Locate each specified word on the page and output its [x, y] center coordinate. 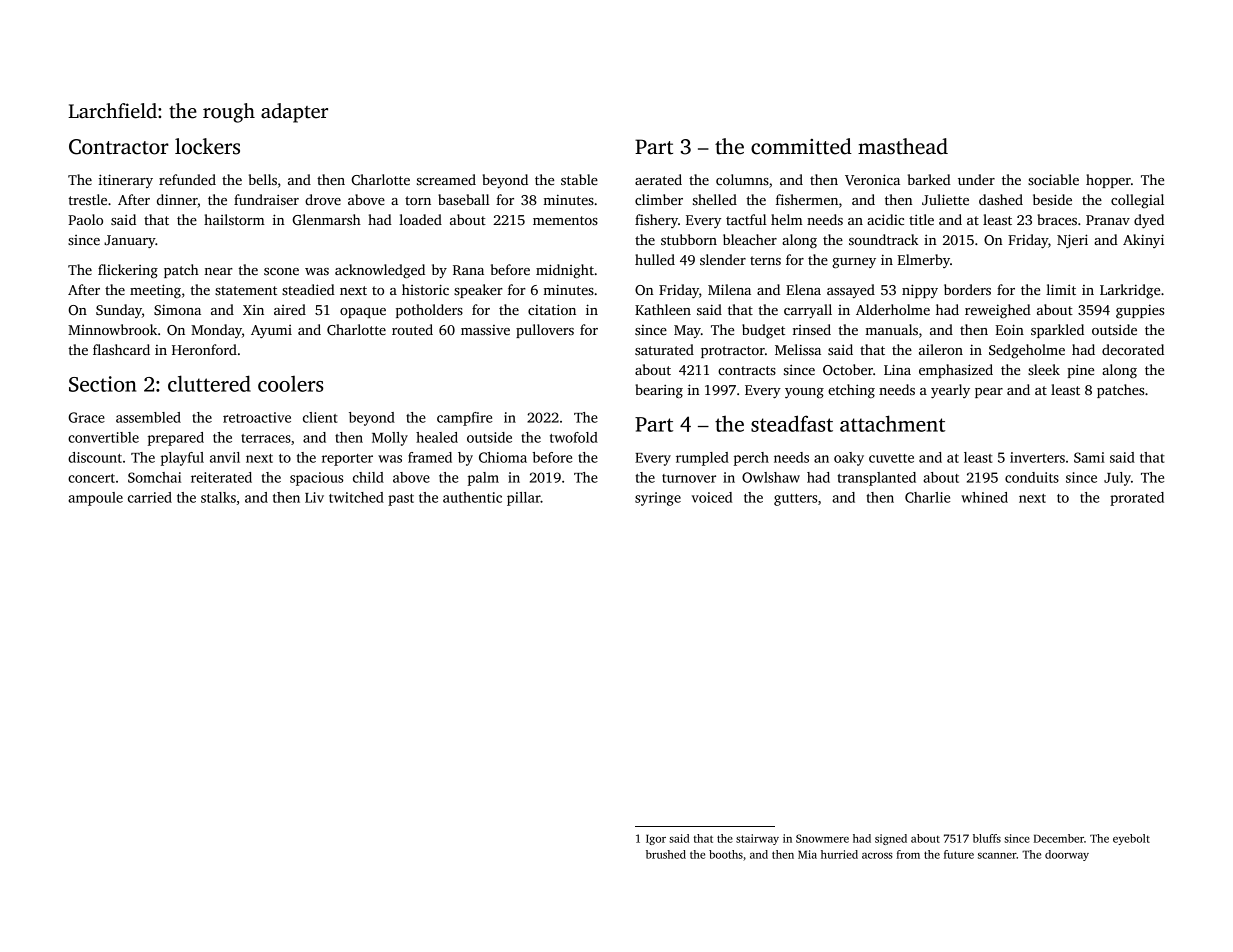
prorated [1137, 499]
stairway [757, 839]
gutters [795, 500]
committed [801, 146]
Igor [656, 839]
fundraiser [266, 199]
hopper [1108, 181]
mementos [565, 220]
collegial [1137, 201]
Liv [314, 497]
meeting [155, 291]
